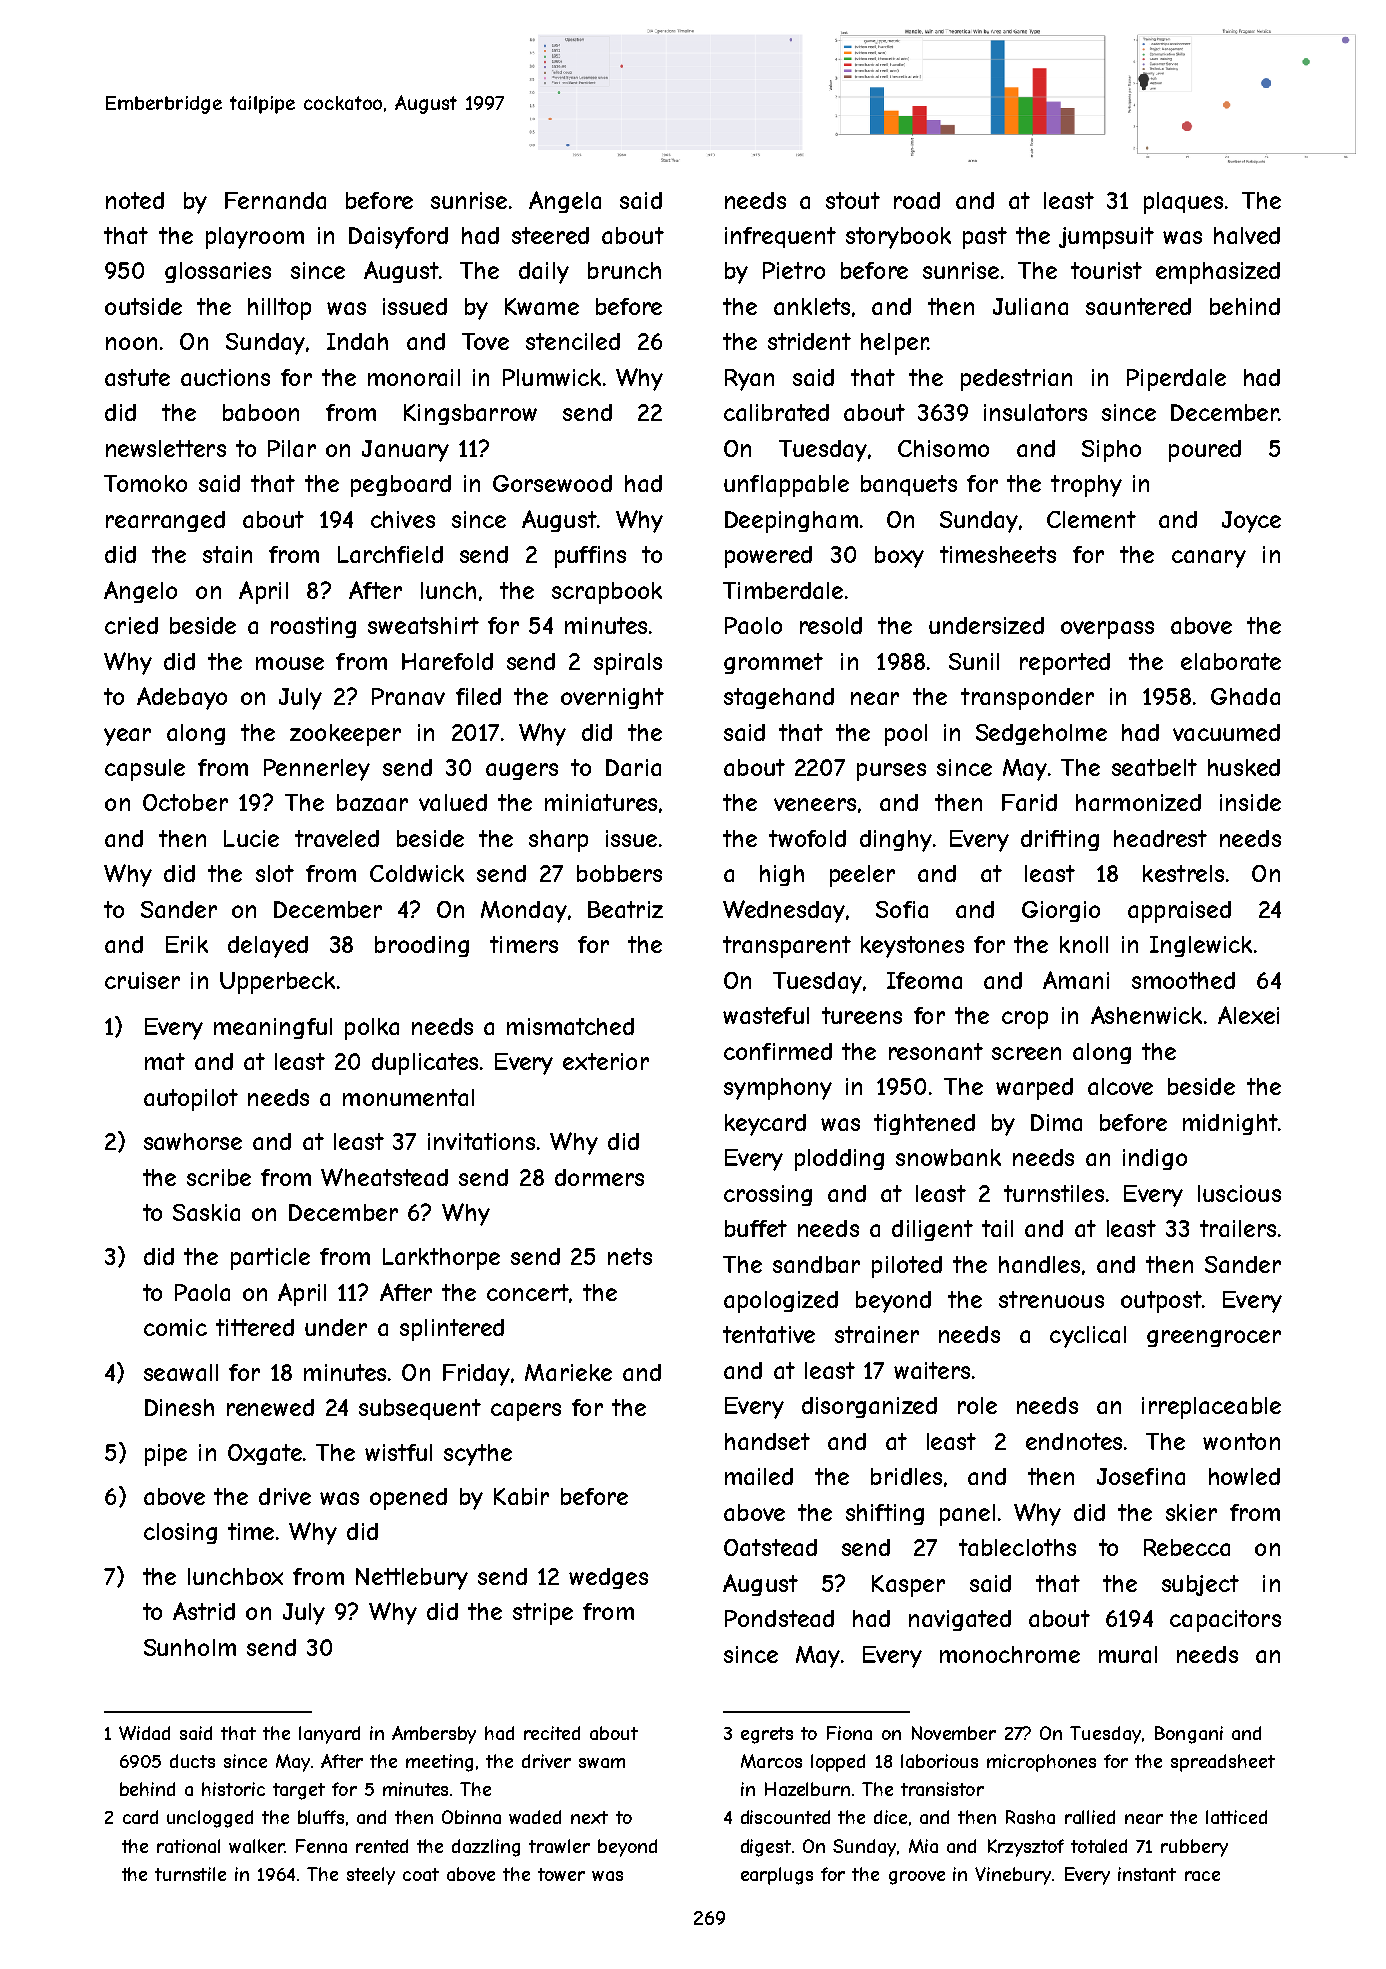 This screenshot has height=1969, width=1386. I want to click on overnight, so click(612, 698).
